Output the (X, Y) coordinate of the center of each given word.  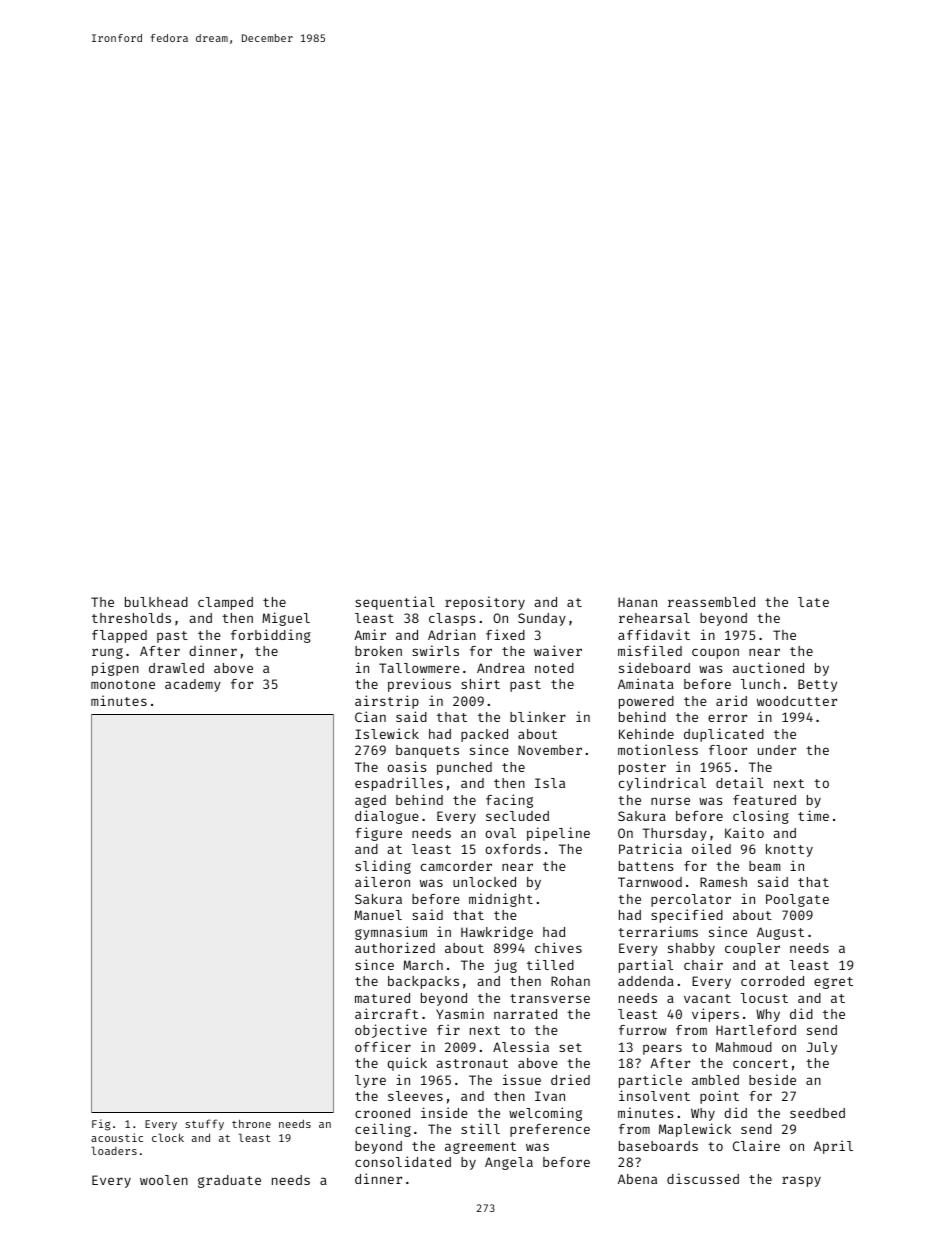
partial (646, 966)
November (550, 750)
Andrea (501, 668)
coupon (715, 653)
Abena (637, 1179)
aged (370, 801)
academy (193, 685)
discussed (703, 1178)
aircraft (386, 1013)
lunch (760, 684)
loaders (114, 1150)
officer (383, 1046)
